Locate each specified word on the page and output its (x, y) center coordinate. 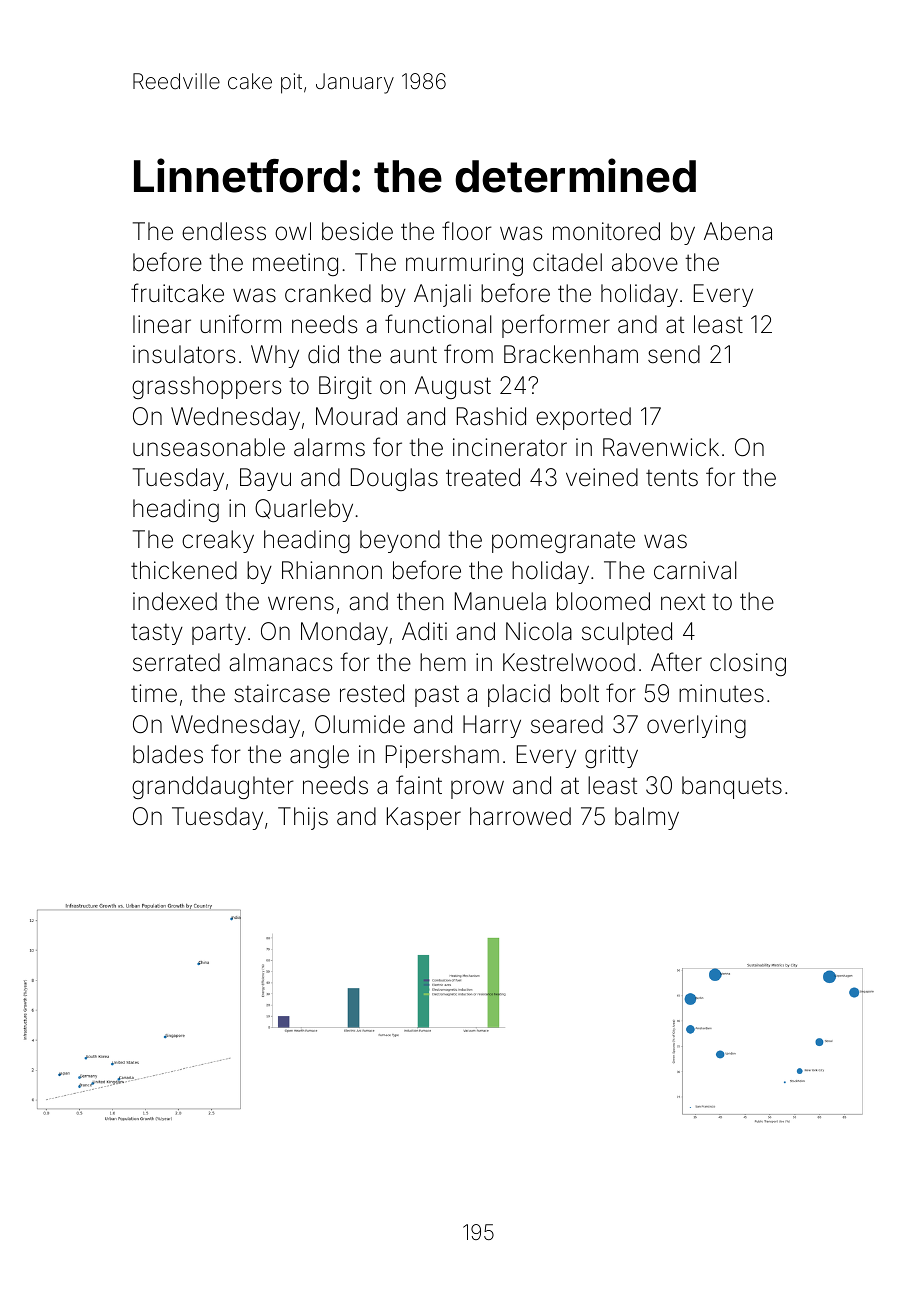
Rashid (491, 416)
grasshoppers (206, 387)
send (674, 354)
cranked (328, 293)
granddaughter (213, 787)
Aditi (424, 631)
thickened (184, 570)
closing (748, 664)
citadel (567, 262)
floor (467, 231)
